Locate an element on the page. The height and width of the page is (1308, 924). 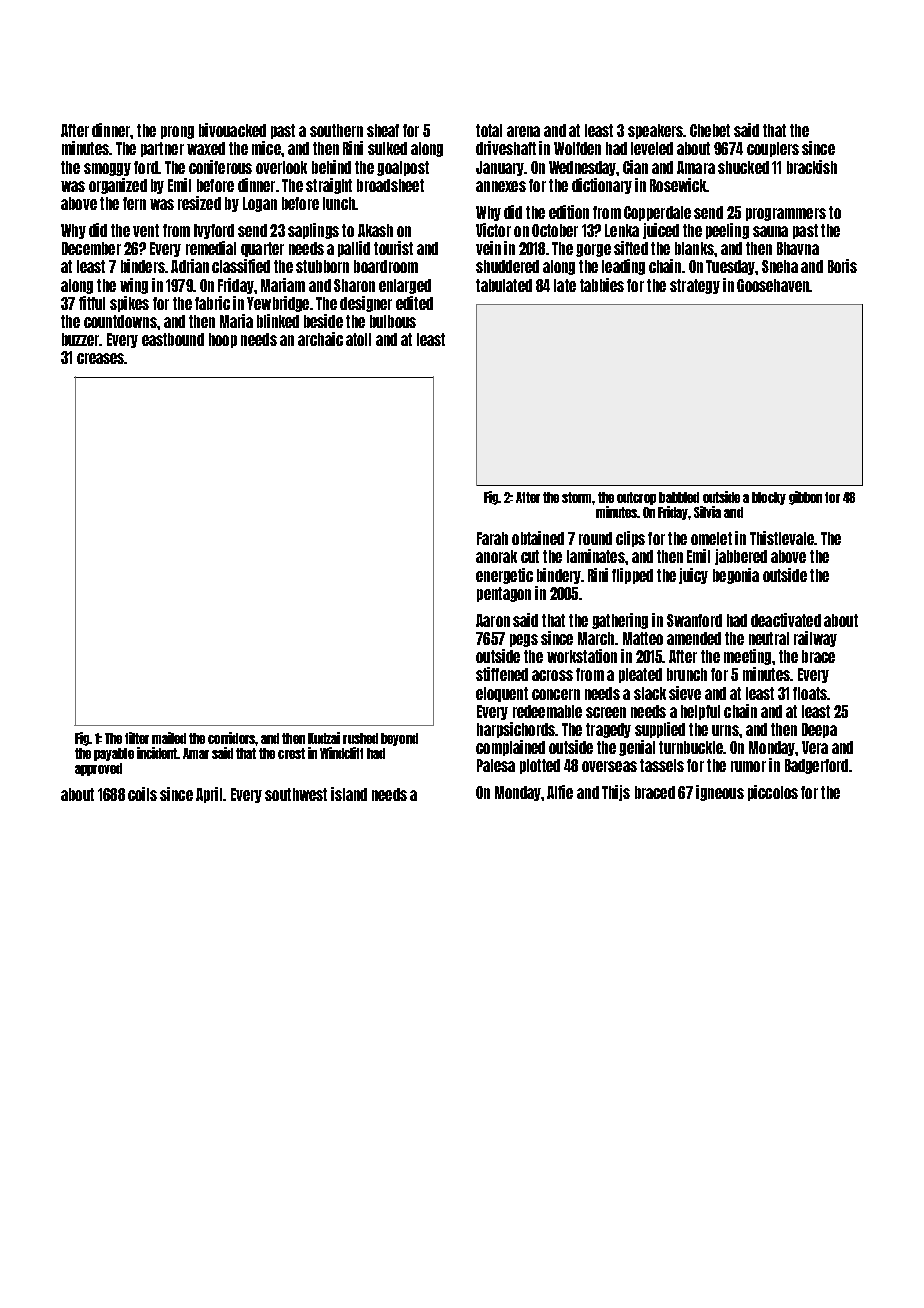
designer is located at coordinates (366, 304).
